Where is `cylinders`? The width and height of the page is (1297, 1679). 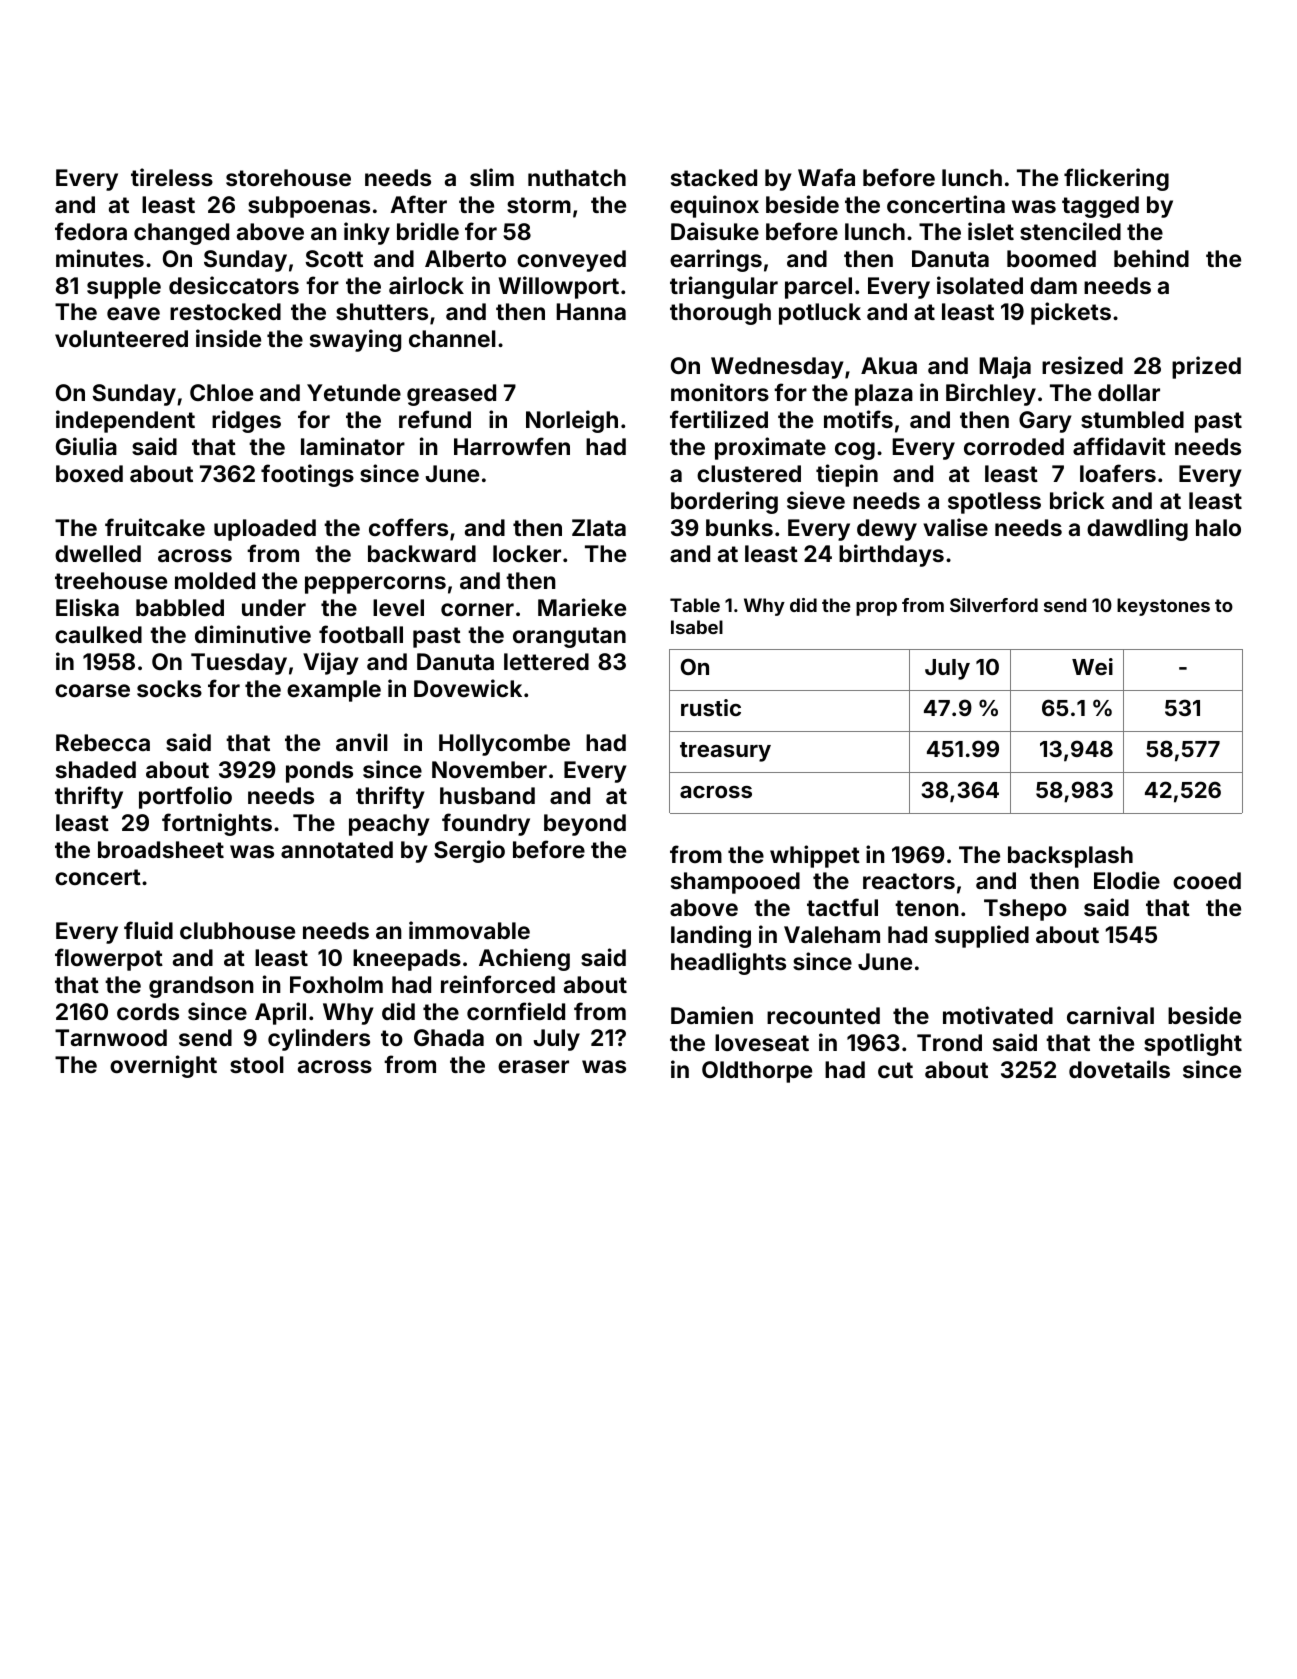 cylinders is located at coordinates (319, 1039).
